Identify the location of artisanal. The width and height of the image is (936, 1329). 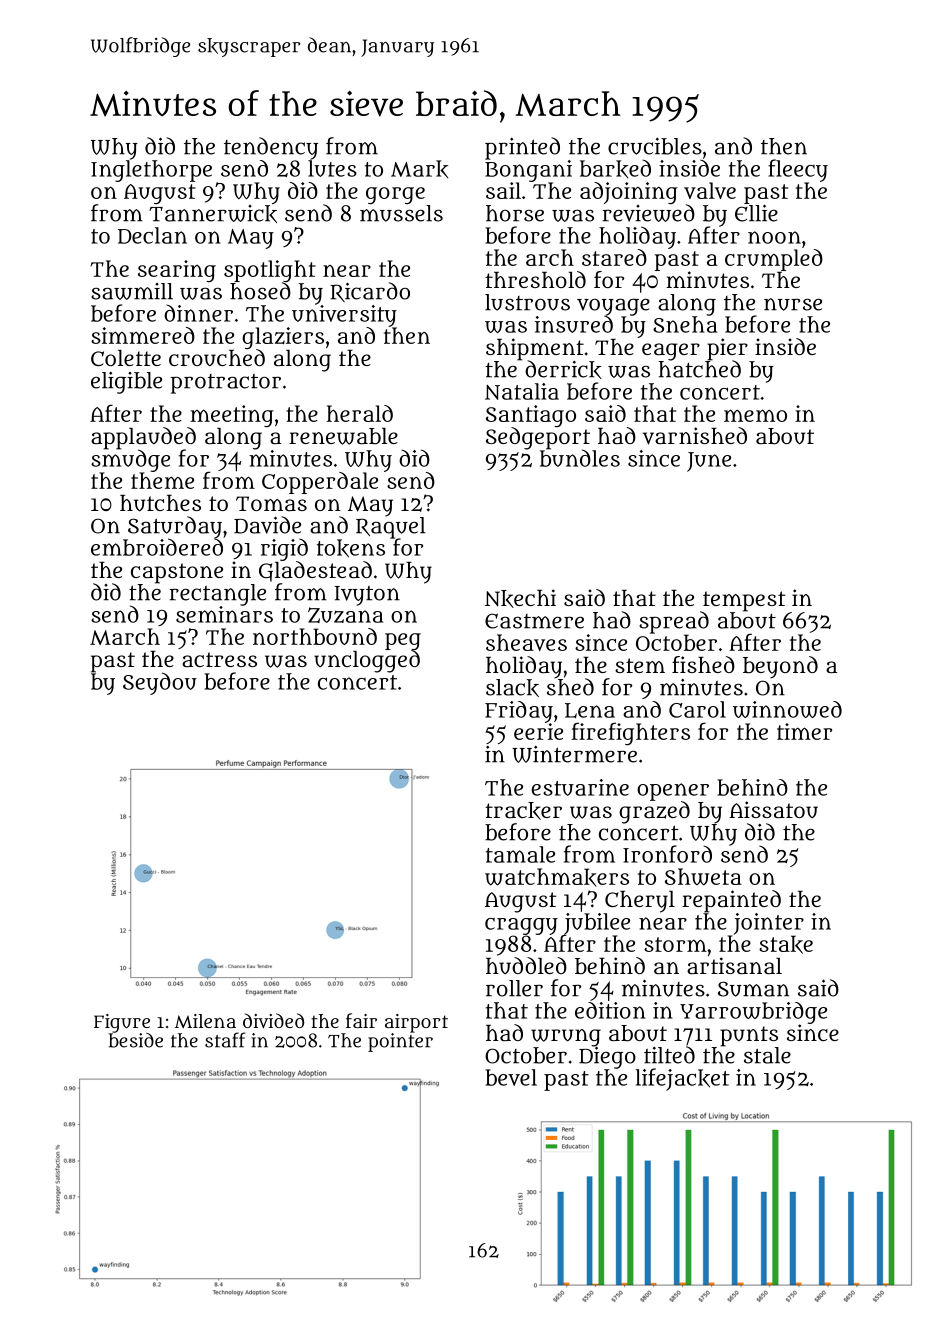
(734, 965).
